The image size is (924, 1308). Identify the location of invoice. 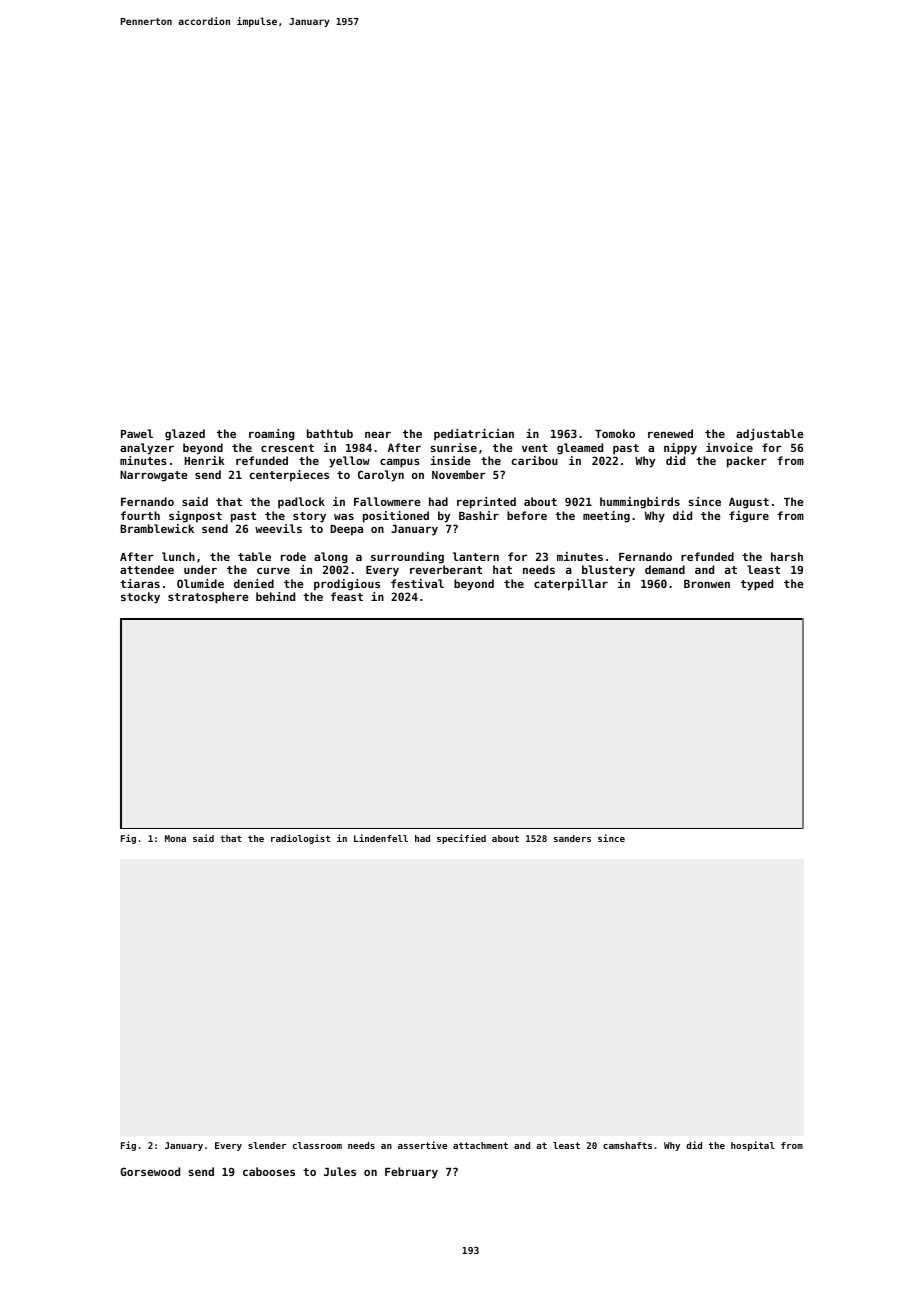
(729, 447).
